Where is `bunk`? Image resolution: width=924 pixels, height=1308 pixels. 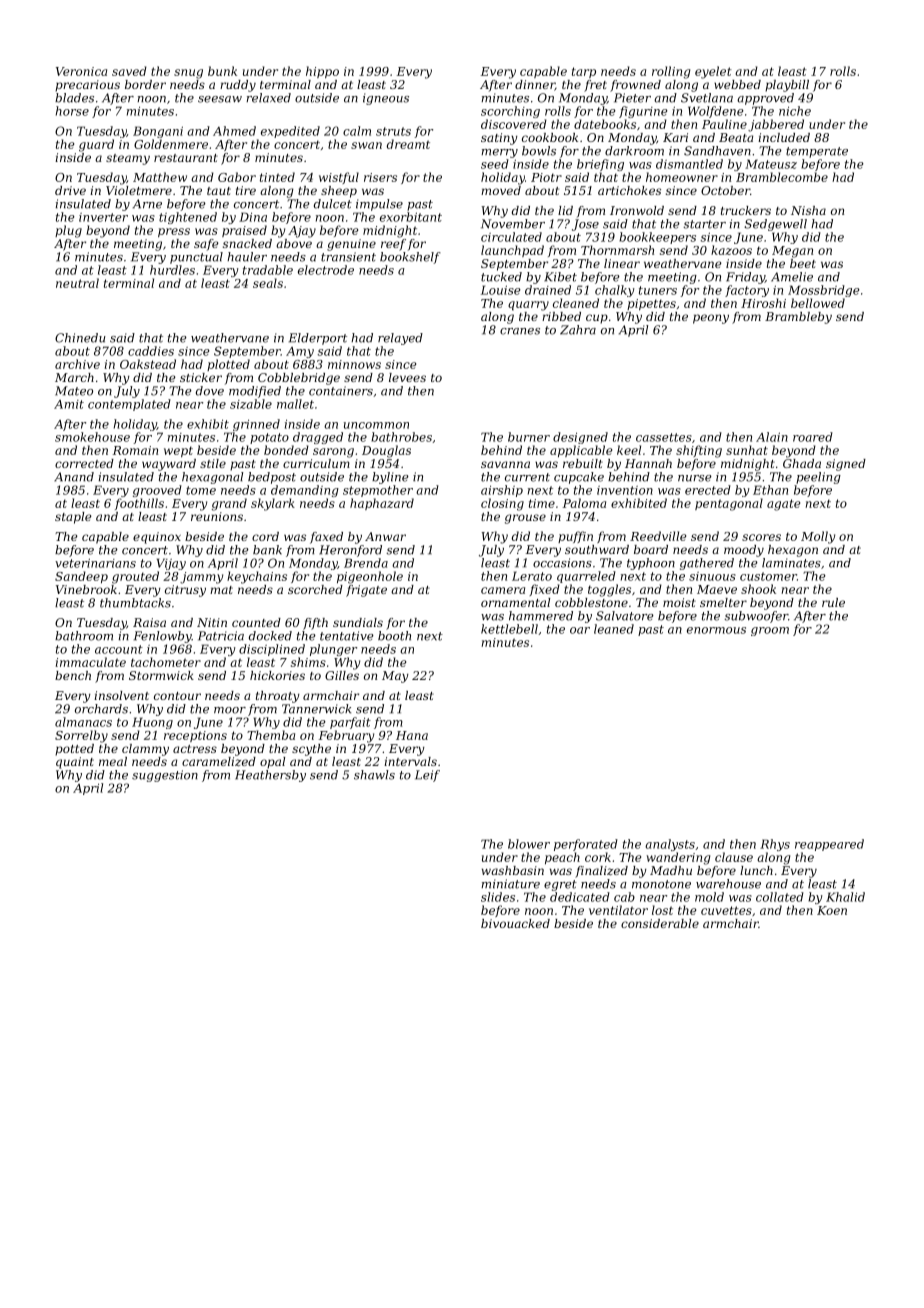
bunk is located at coordinates (222, 71).
